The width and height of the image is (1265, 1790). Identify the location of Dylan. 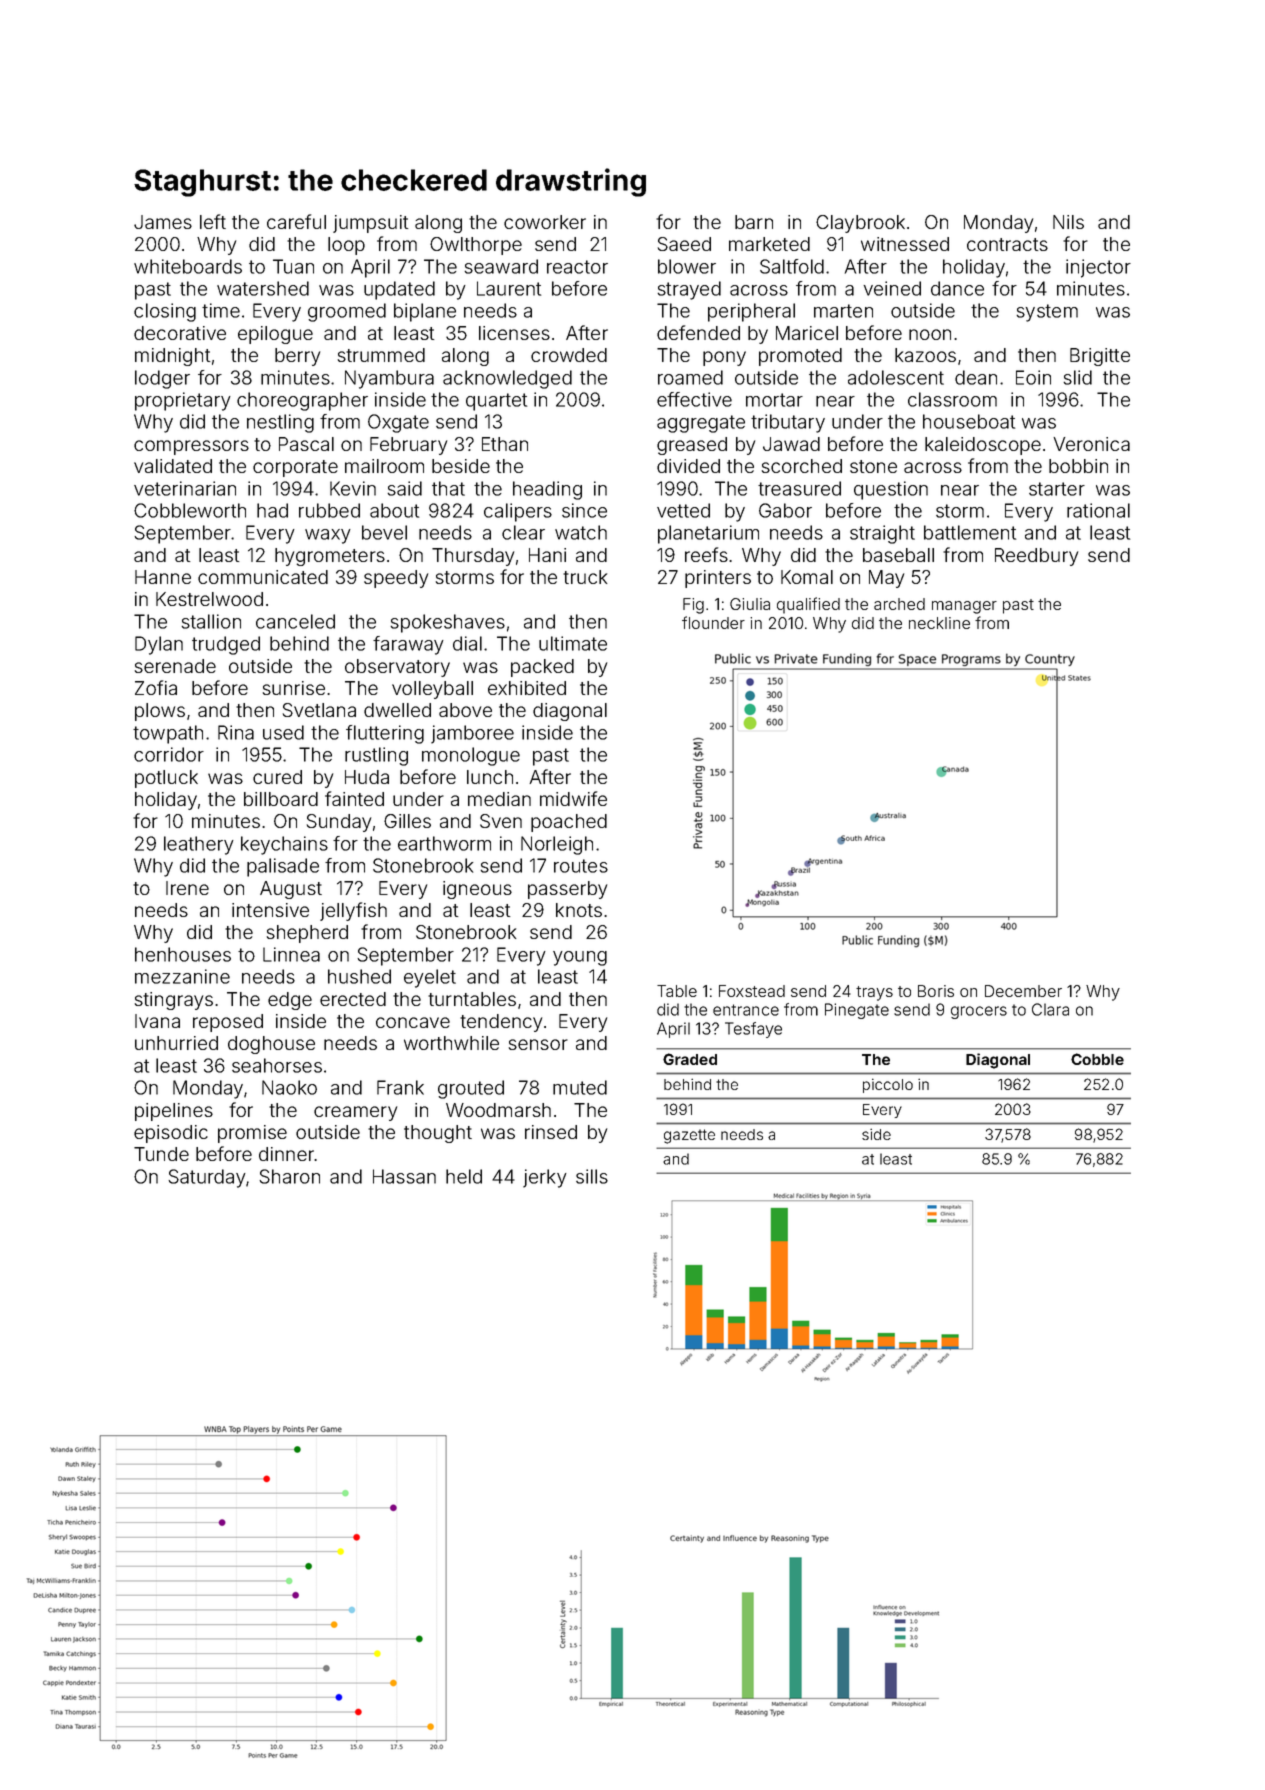
(159, 645).
